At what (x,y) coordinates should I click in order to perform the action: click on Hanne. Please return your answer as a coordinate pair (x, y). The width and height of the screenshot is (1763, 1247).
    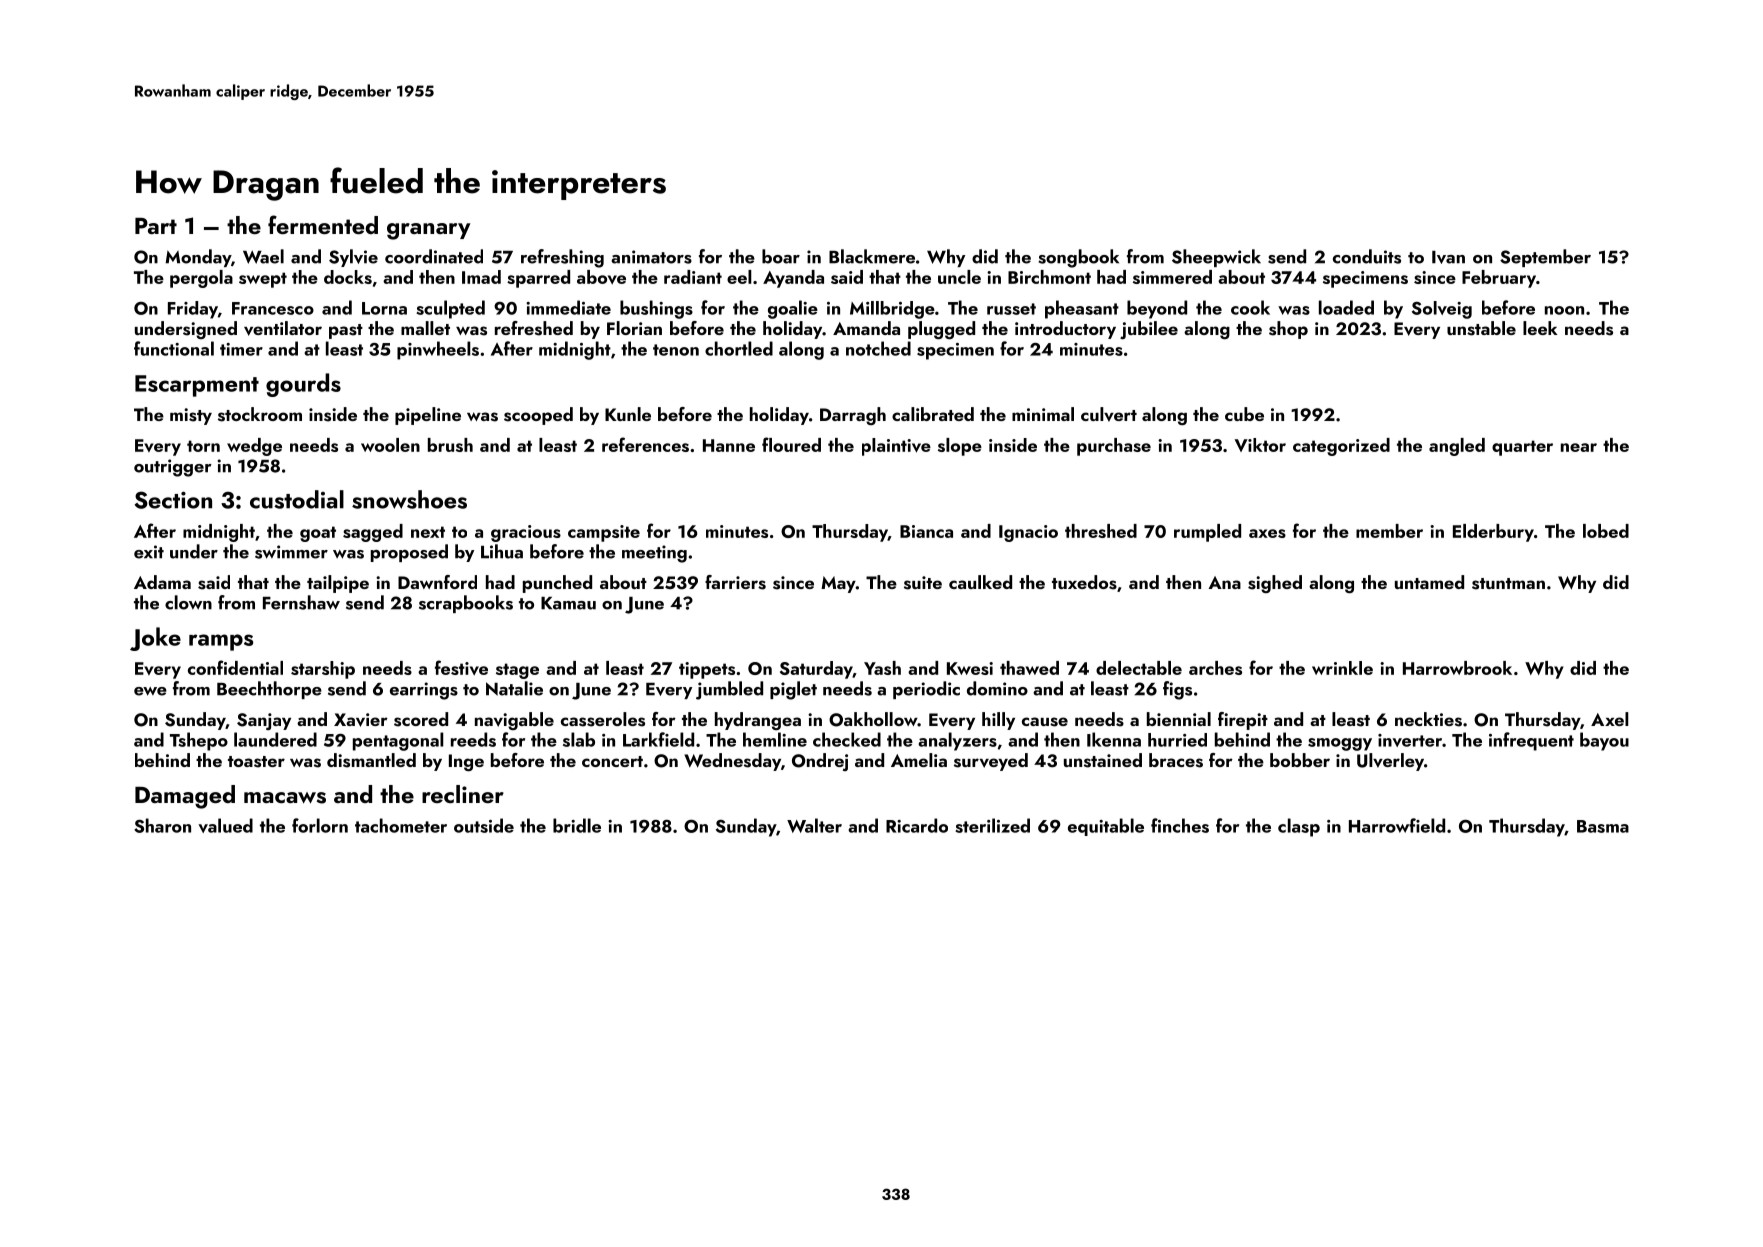
    Looking at the image, I should click on (729, 445).
